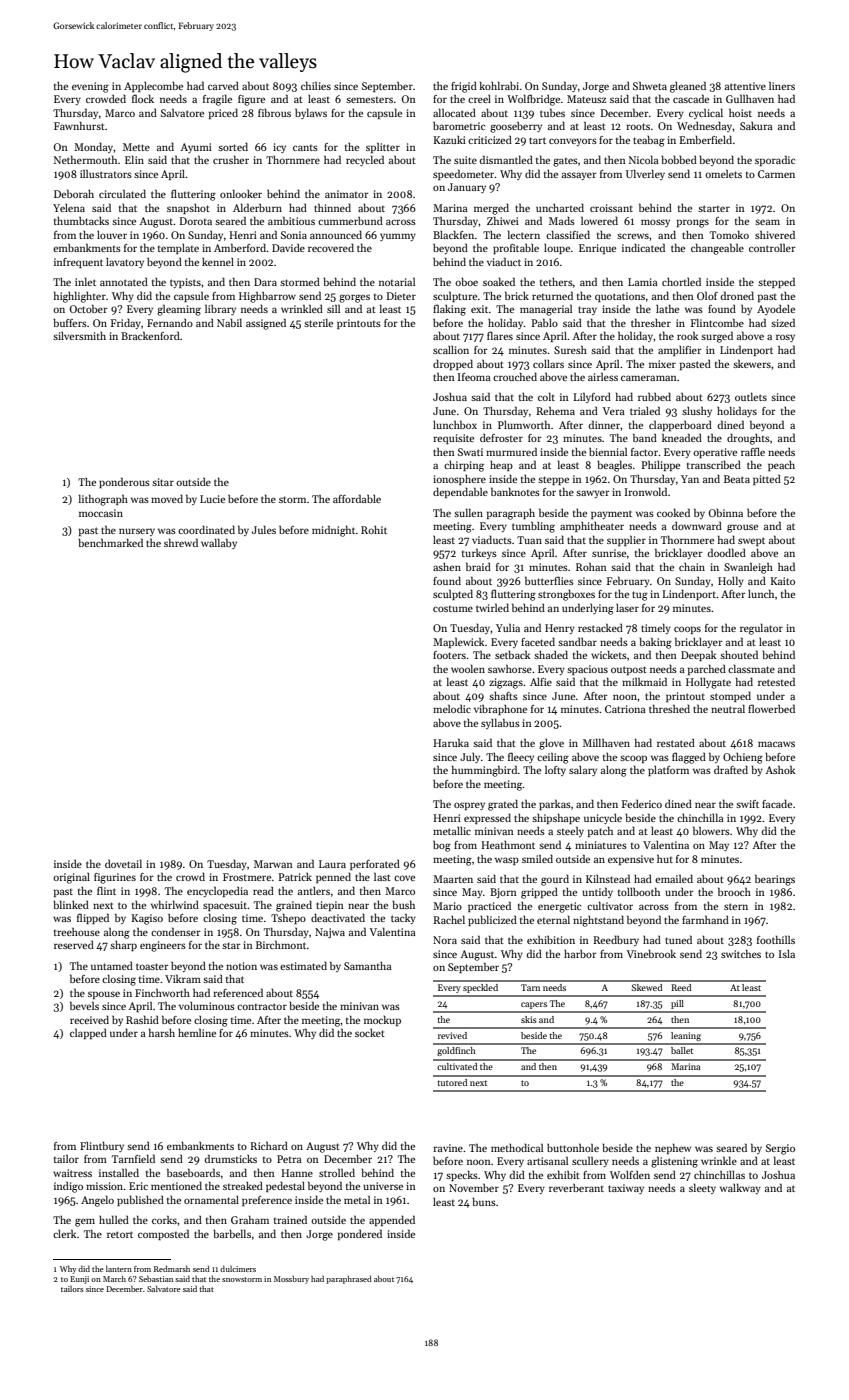 The height and width of the page is (1400, 849). What do you see at coordinates (782, 85) in the page?
I see `liners` at bounding box center [782, 85].
